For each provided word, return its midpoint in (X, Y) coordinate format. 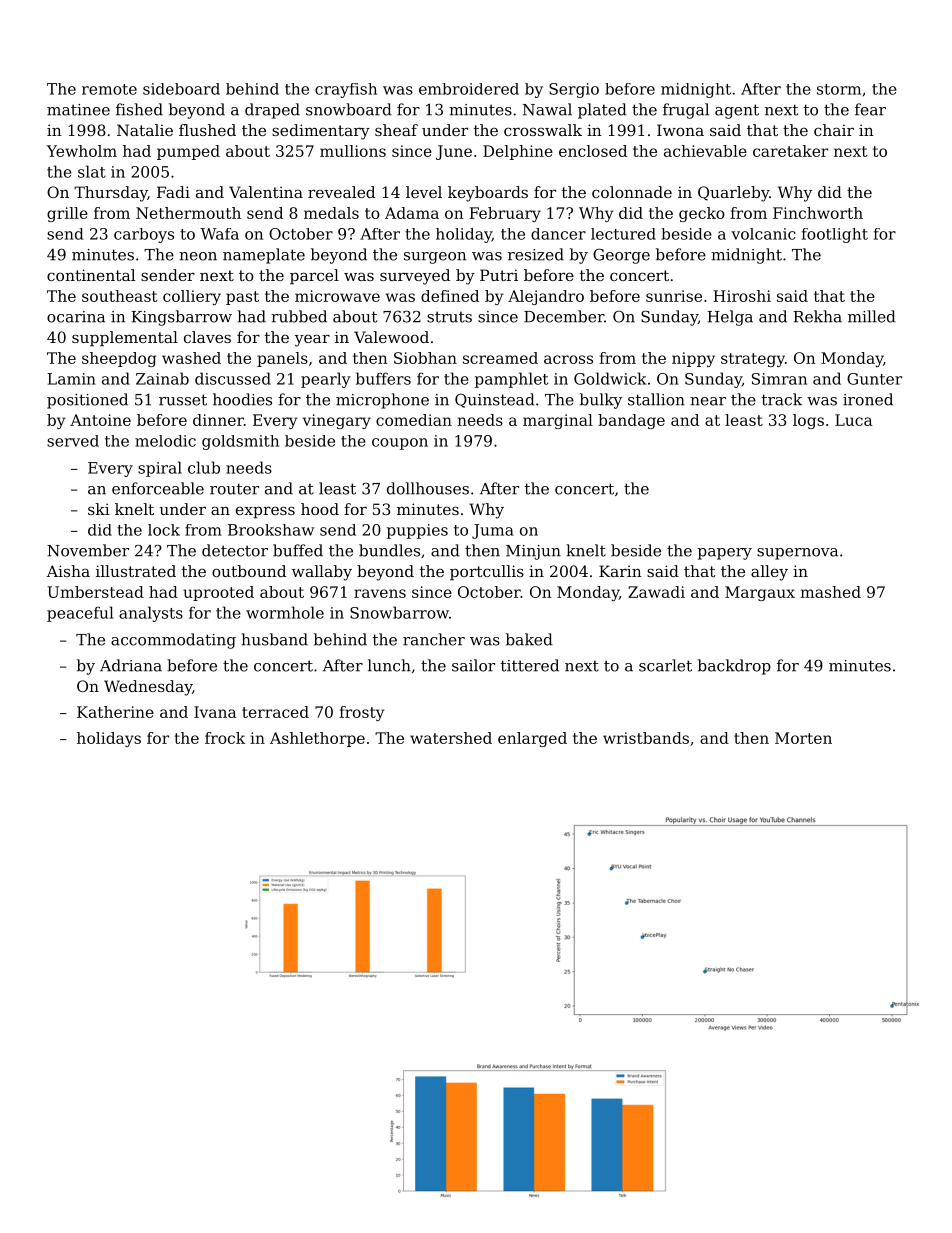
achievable (705, 151)
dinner (218, 420)
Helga (730, 318)
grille (67, 214)
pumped (188, 152)
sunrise (674, 296)
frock (225, 738)
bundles (389, 550)
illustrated (136, 571)
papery (725, 554)
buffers (383, 378)
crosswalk (543, 130)
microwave (337, 296)
